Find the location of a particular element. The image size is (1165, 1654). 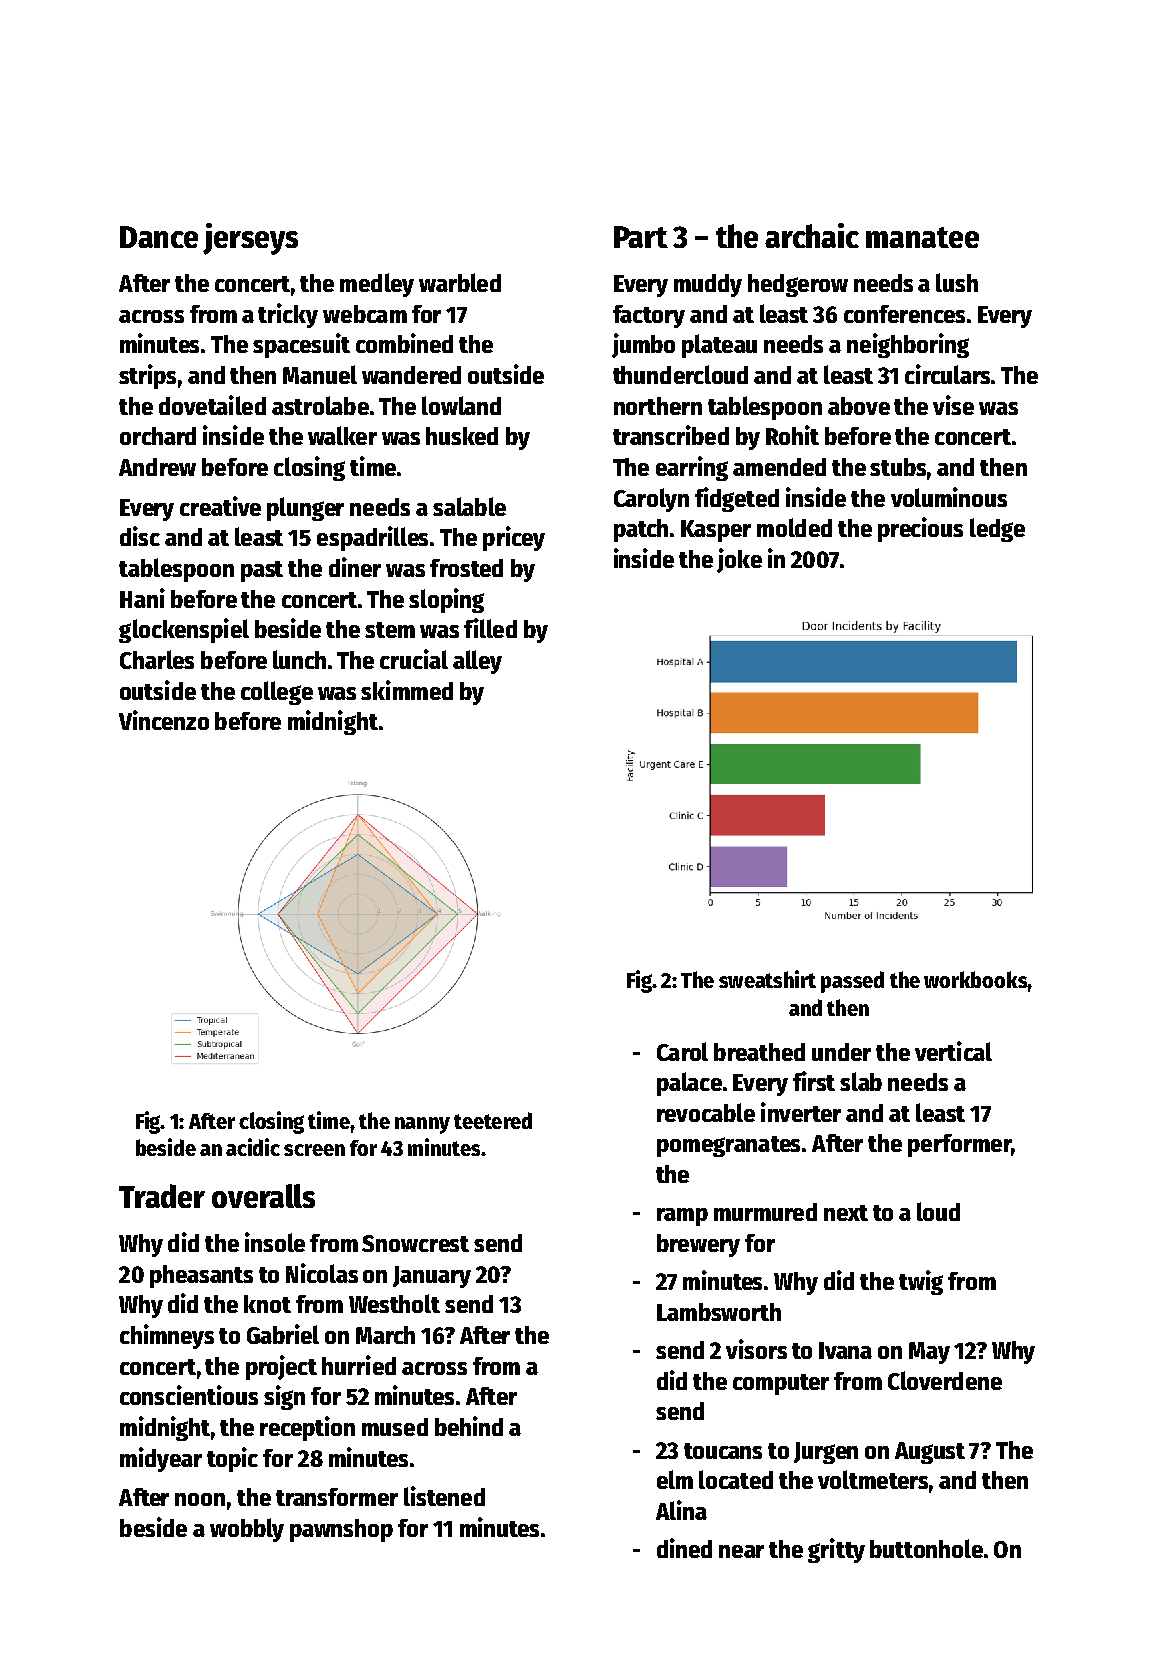

pawnshop is located at coordinates (341, 1530).
